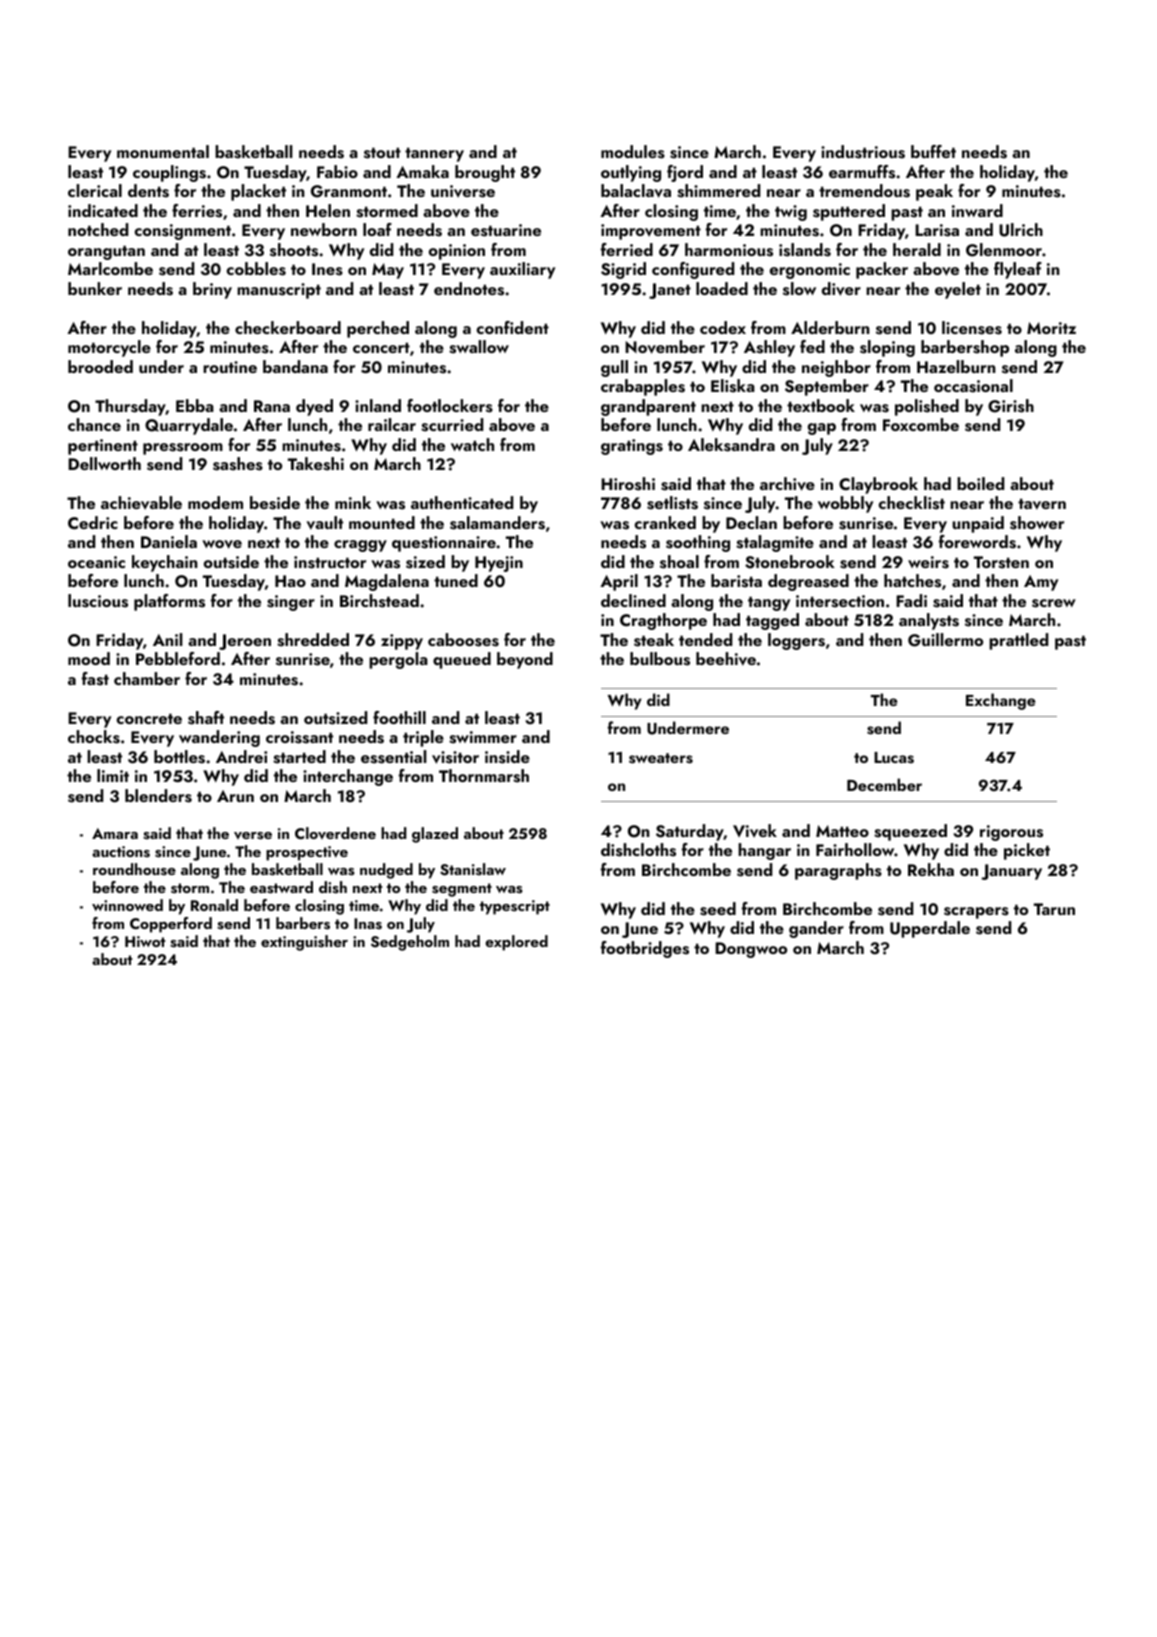 This screenshot has width=1157, height=1637. I want to click on rigorous, so click(1011, 833).
